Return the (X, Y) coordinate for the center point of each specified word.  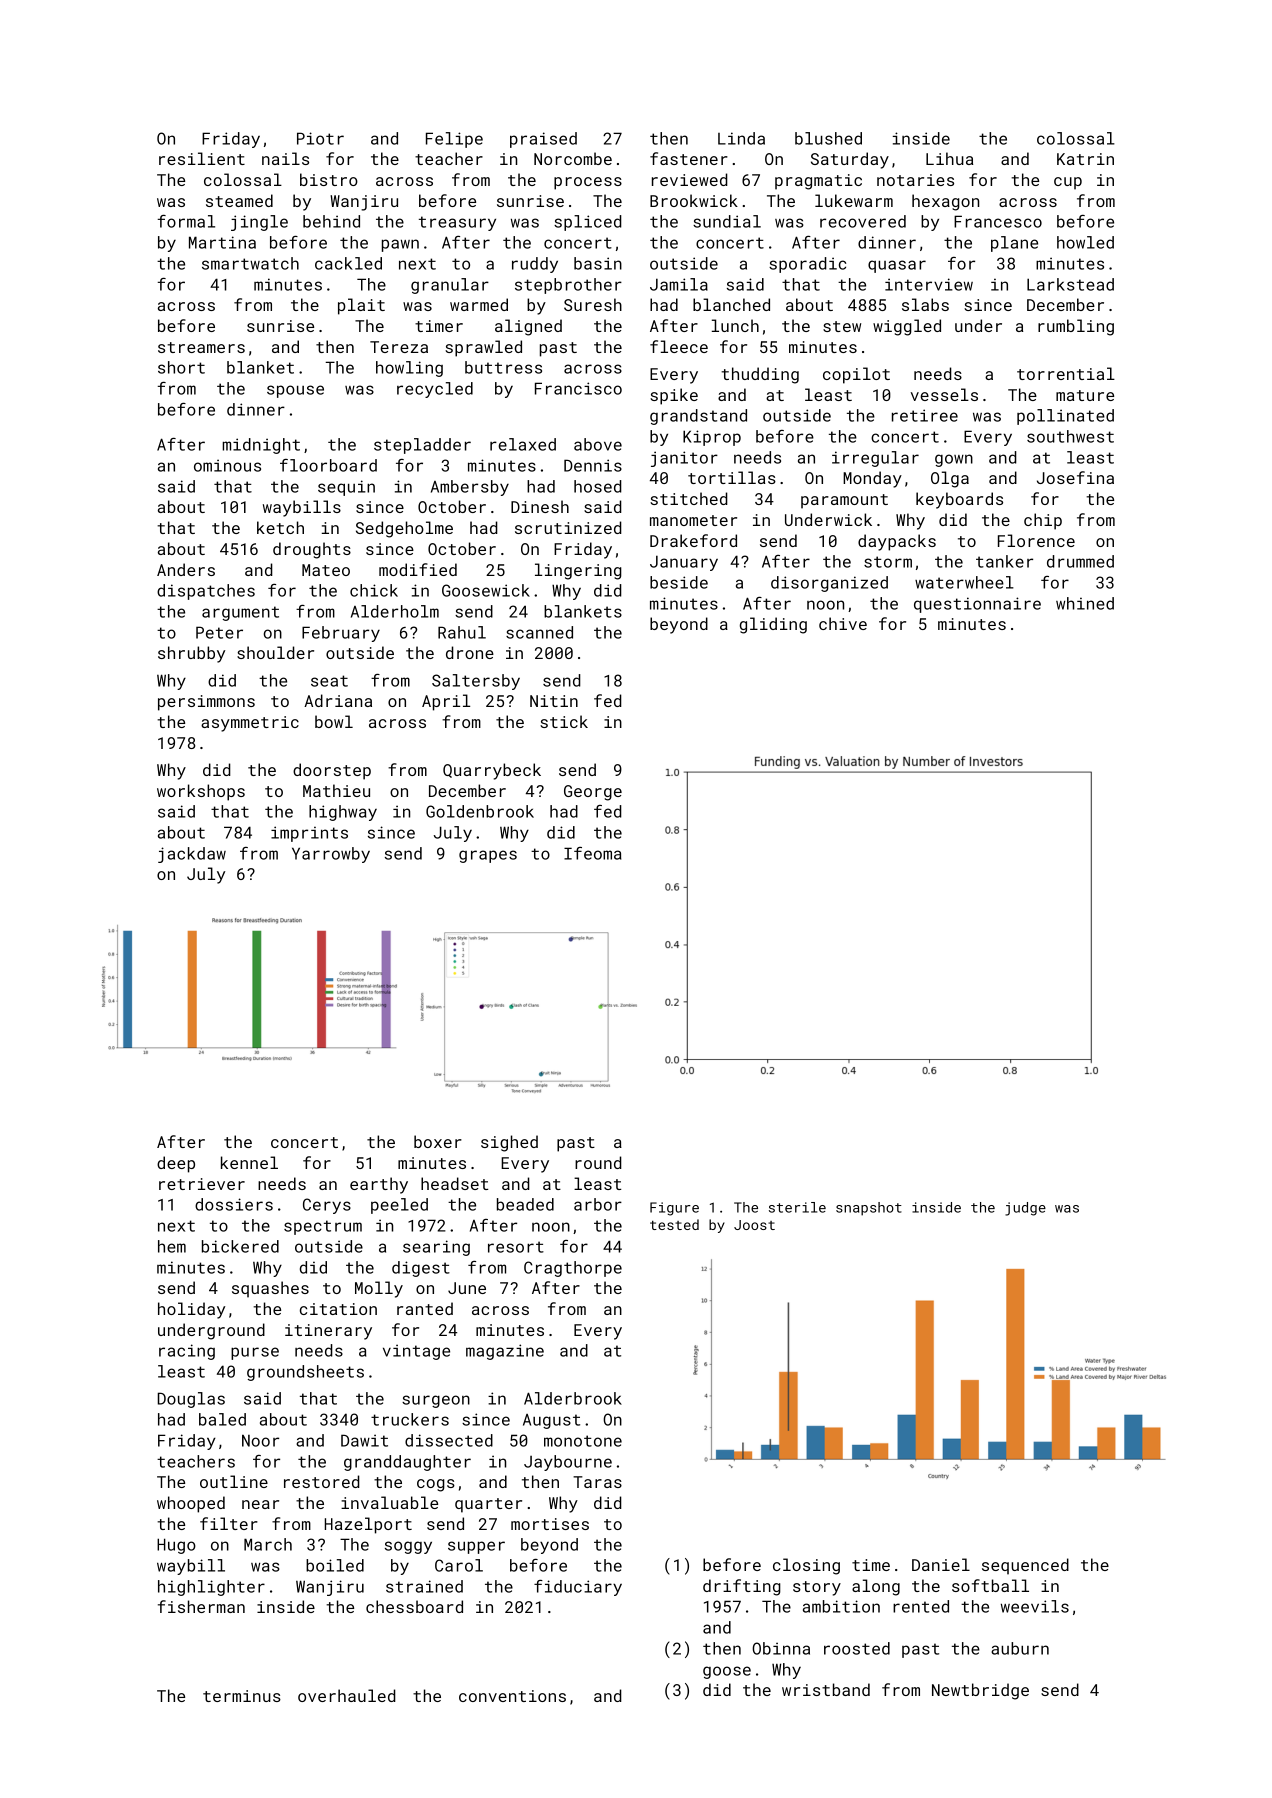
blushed (828, 138)
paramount (844, 501)
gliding (773, 625)
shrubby (191, 654)
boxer (438, 1141)
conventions (512, 1696)
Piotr (320, 138)
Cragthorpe (573, 1269)
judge (1025, 1209)
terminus (242, 1696)
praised (543, 140)
